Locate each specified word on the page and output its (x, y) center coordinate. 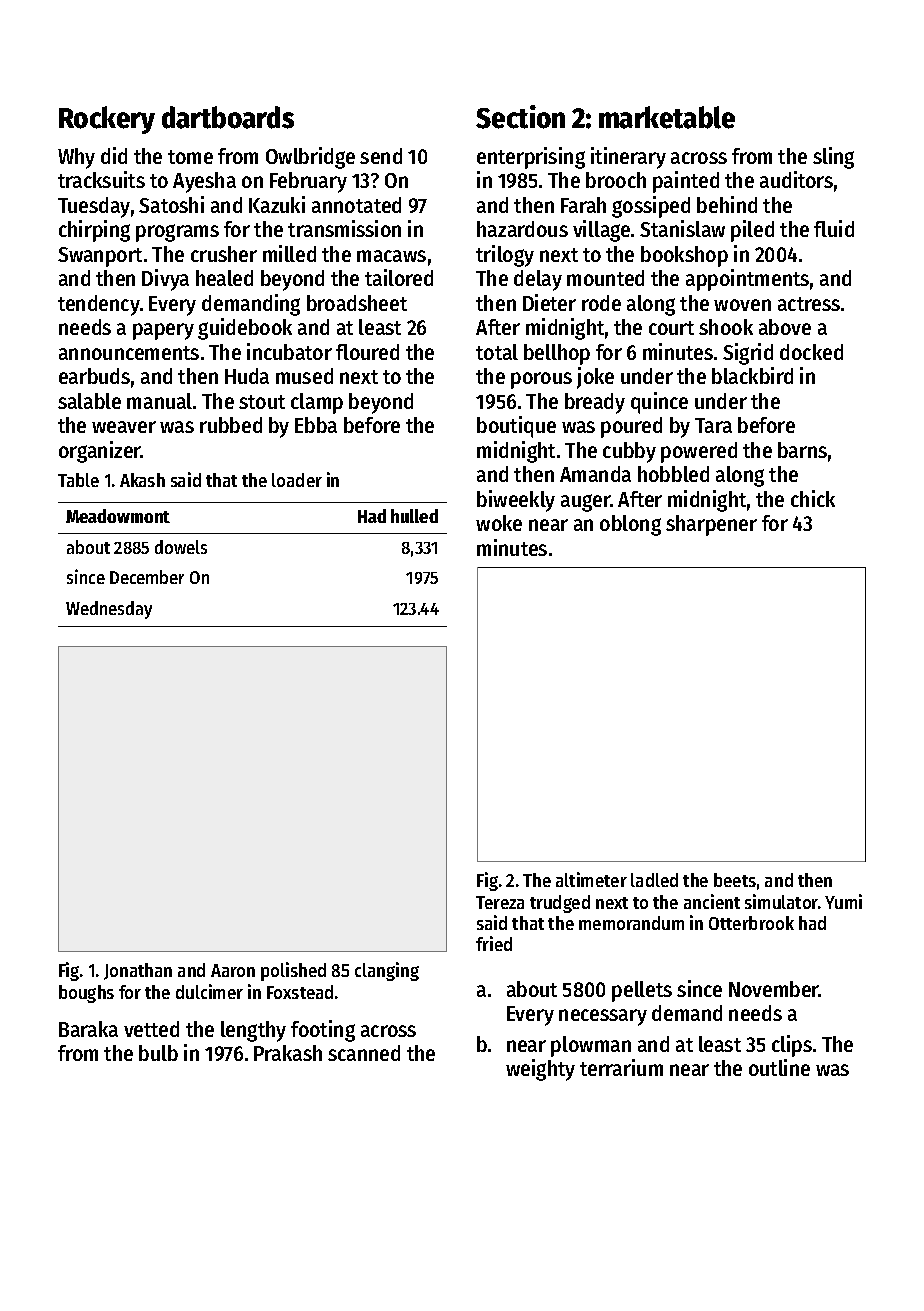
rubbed (231, 425)
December (147, 577)
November (774, 989)
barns (802, 450)
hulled (414, 516)
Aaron (233, 970)
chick (813, 498)
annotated (356, 205)
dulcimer (209, 991)
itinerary (628, 158)
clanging (387, 971)
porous (541, 380)
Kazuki (277, 204)
